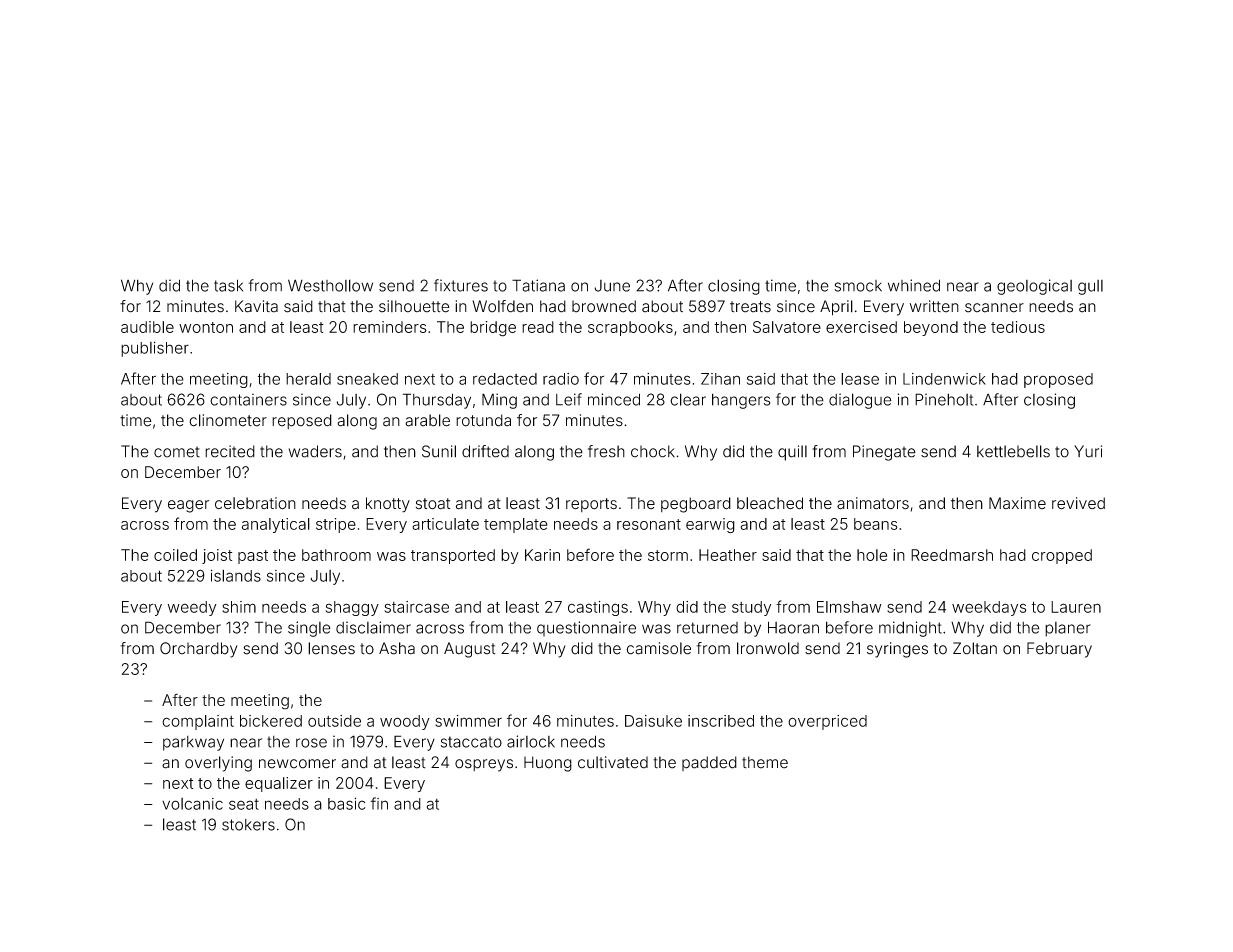 This page has height=952, width=1233. What do you see at coordinates (248, 825) in the page?
I see `stokers` at bounding box center [248, 825].
